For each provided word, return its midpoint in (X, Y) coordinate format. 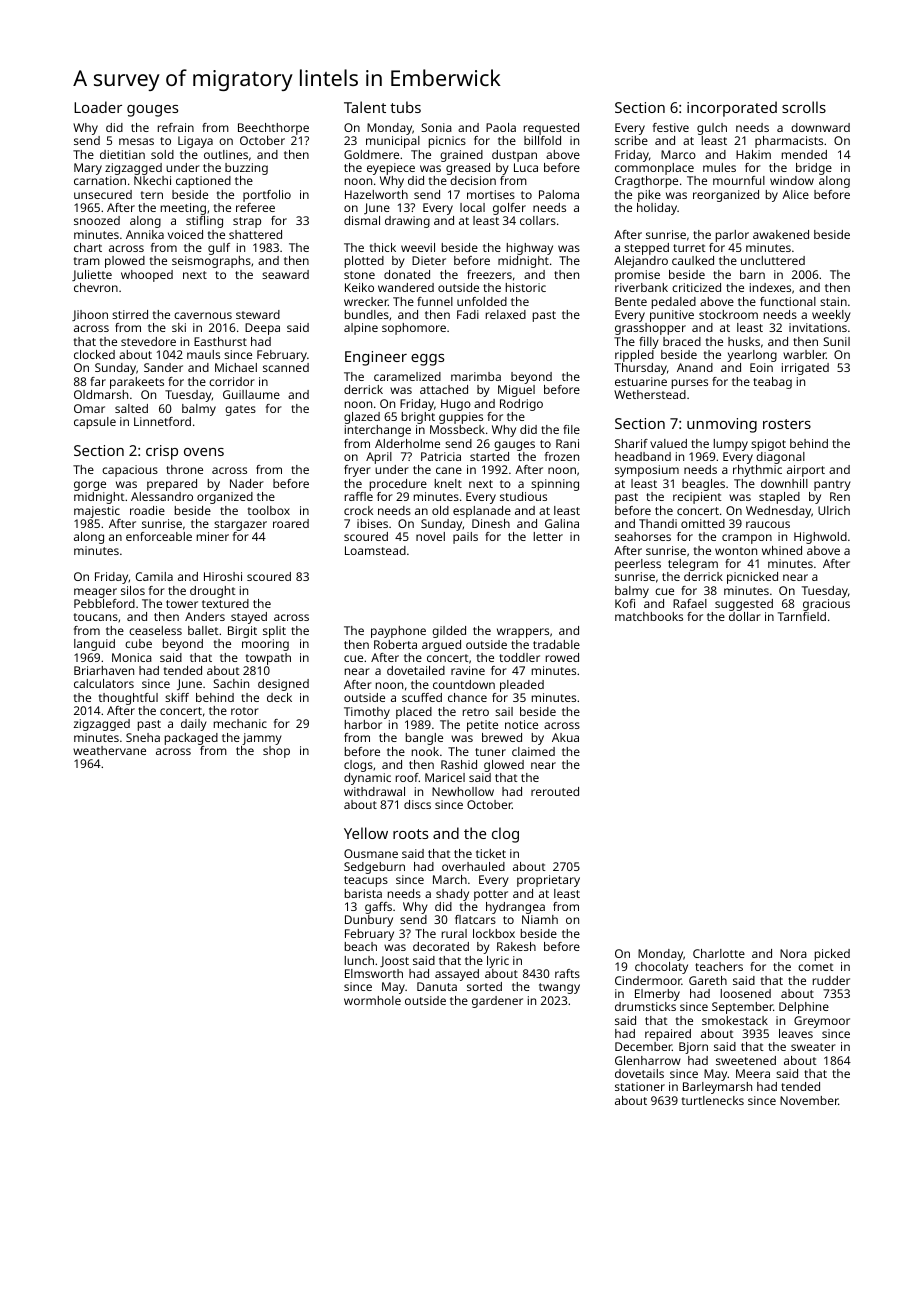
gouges (152, 111)
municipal (393, 142)
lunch (359, 960)
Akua (565, 737)
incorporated (732, 109)
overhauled (473, 866)
